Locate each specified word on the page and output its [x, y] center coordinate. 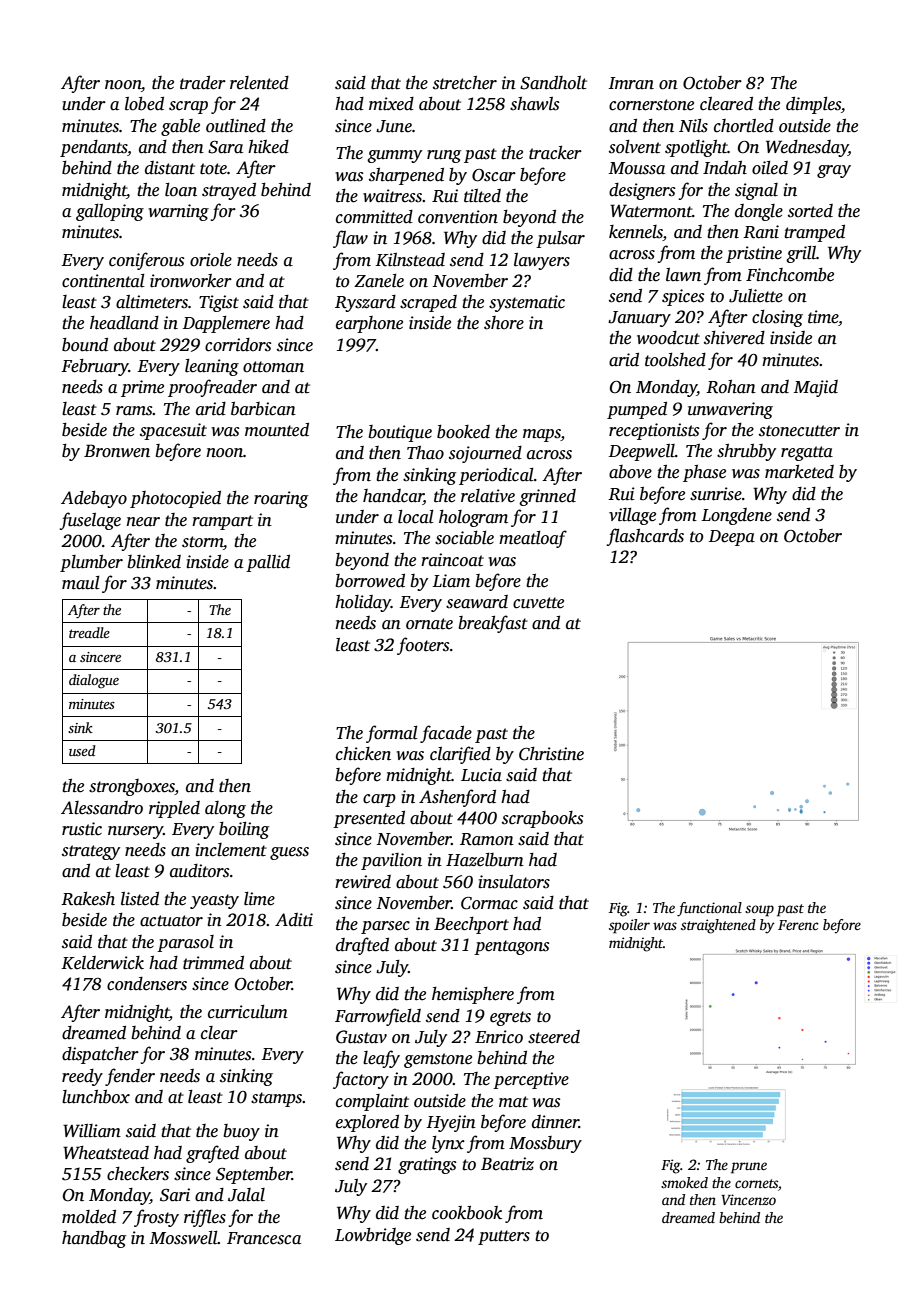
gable [180, 127]
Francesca [264, 1238]
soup [759, 911]
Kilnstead [410, 260]
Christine [551, 754]
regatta [807, 453]
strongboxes [132, 787]
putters [504, 1237]
